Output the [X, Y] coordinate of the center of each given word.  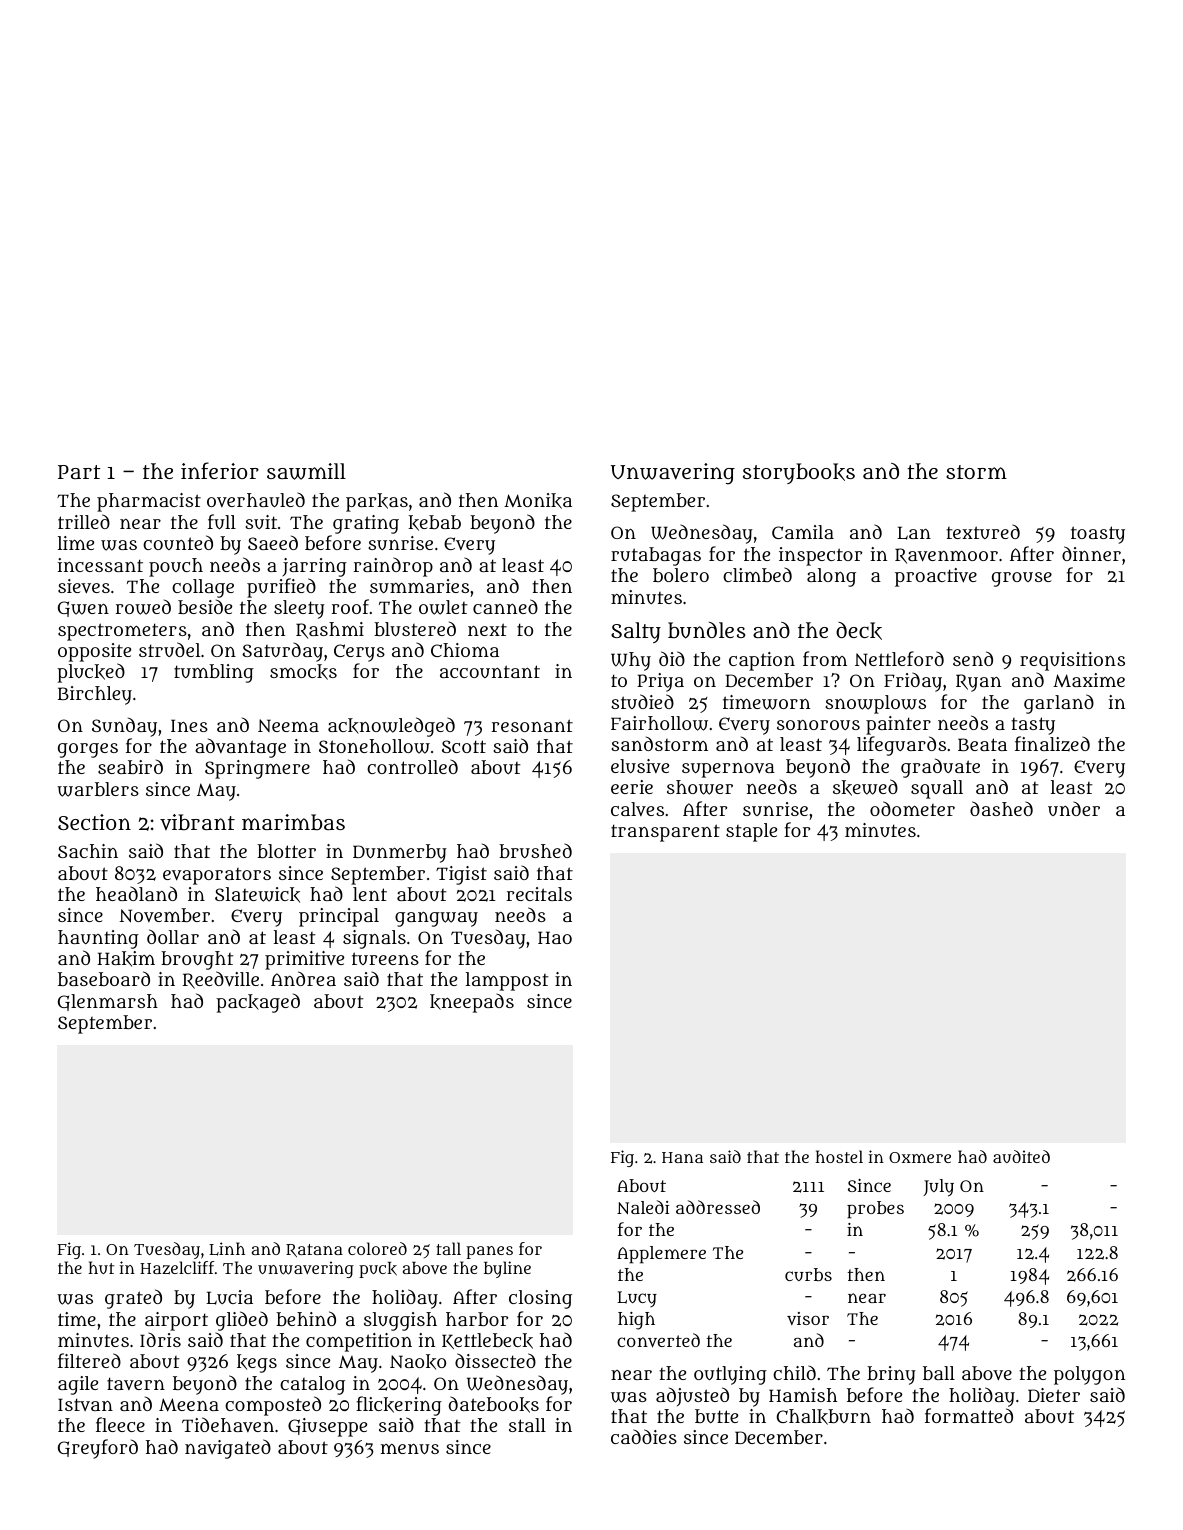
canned [505, 606]
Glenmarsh [108, 1002]
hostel [839, 1156]
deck [859, 631]
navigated [228, 1449]
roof [350, 606]
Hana [682, 1157]
